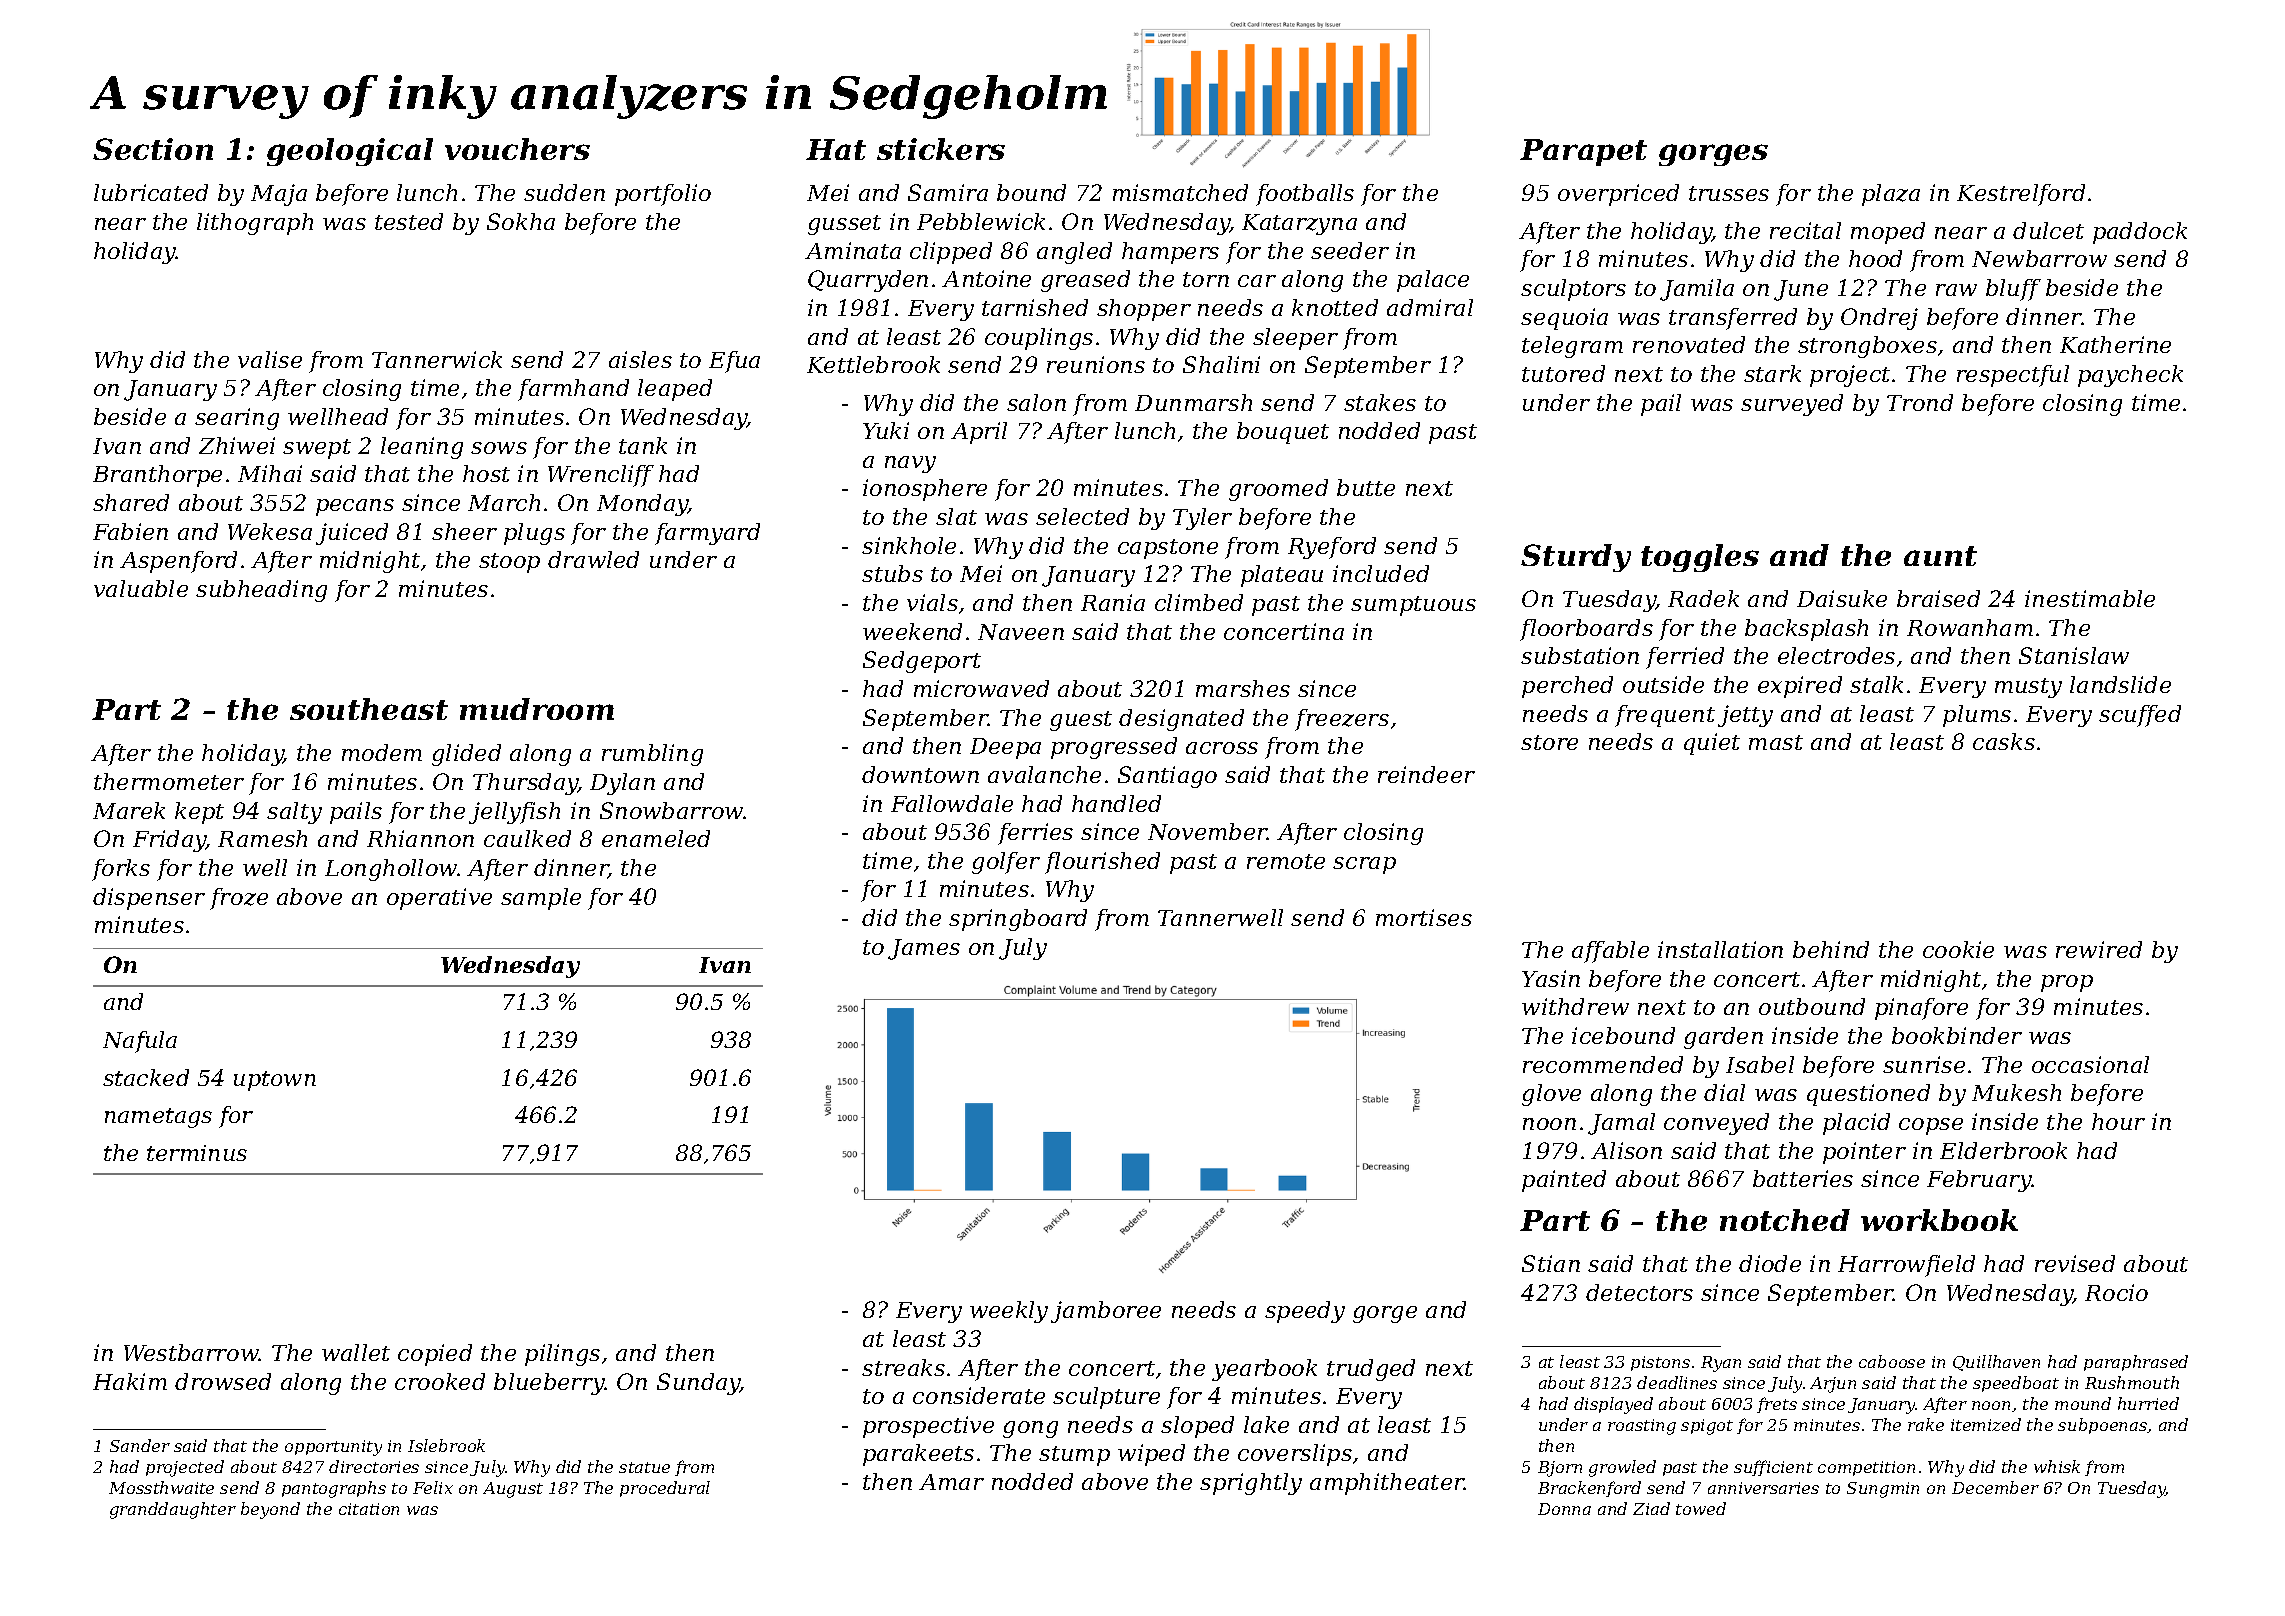 Image resolution: width=2285 pixels, height=1616 pixels. Describe the element at coordinates (446, 1445) in the image. I see `Islebrook` at that location.
